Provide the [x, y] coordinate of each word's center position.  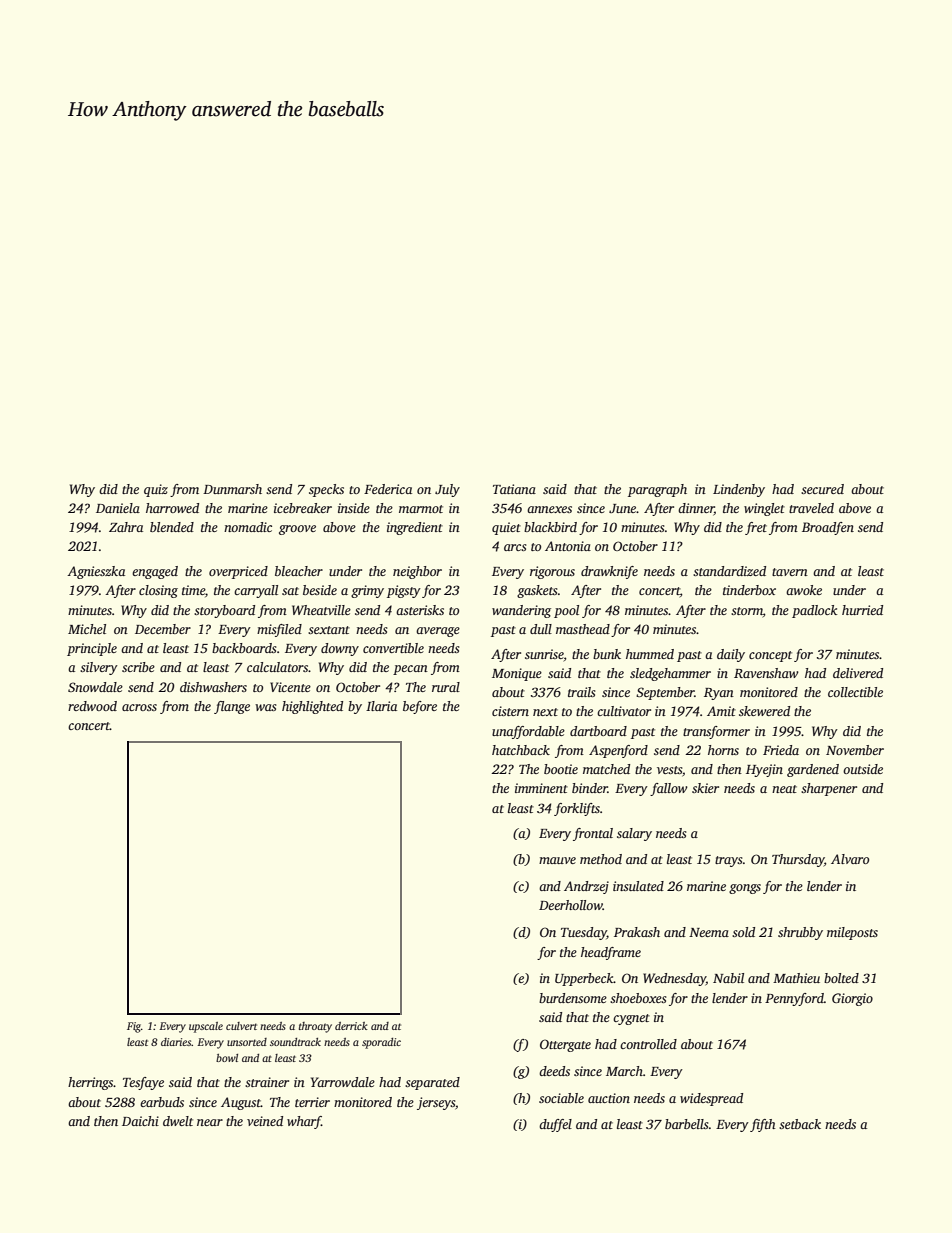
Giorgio [852, 999]
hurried [862, 610]
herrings [91, 1083]
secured [822, 489]
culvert [241, 1026]
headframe [611, 953]
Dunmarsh [232, 489]
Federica [388, 489]
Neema [709, 932]
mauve [557, 860]
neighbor [417, 572]
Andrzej [586, 887]
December [163, 629]
